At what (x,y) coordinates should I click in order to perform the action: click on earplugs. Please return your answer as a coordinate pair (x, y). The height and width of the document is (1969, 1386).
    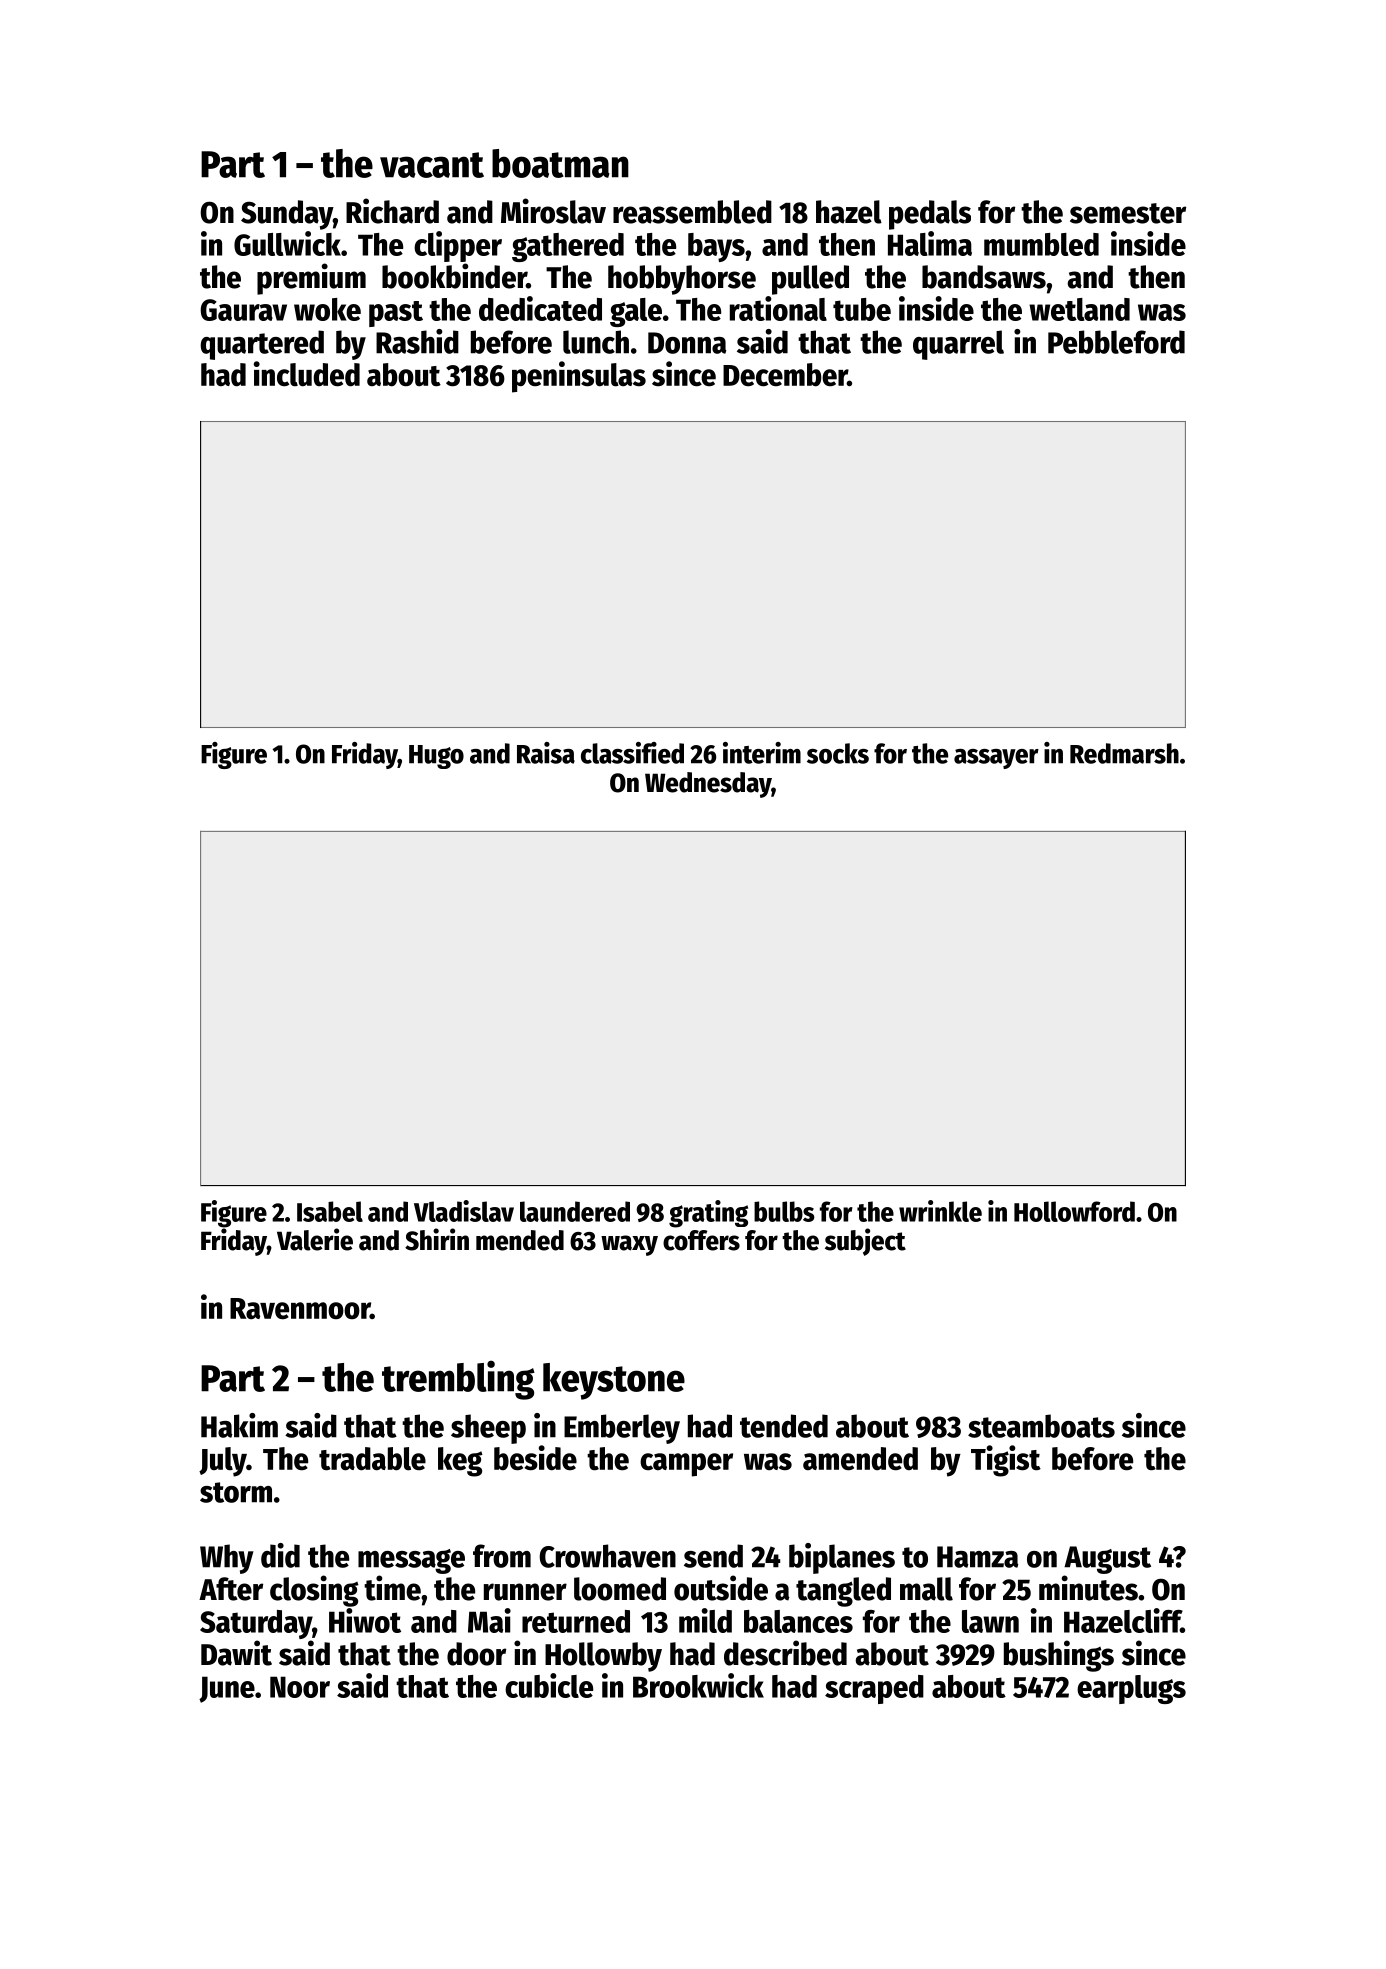
    Looking at the image, I should click on (1131, 1689).
